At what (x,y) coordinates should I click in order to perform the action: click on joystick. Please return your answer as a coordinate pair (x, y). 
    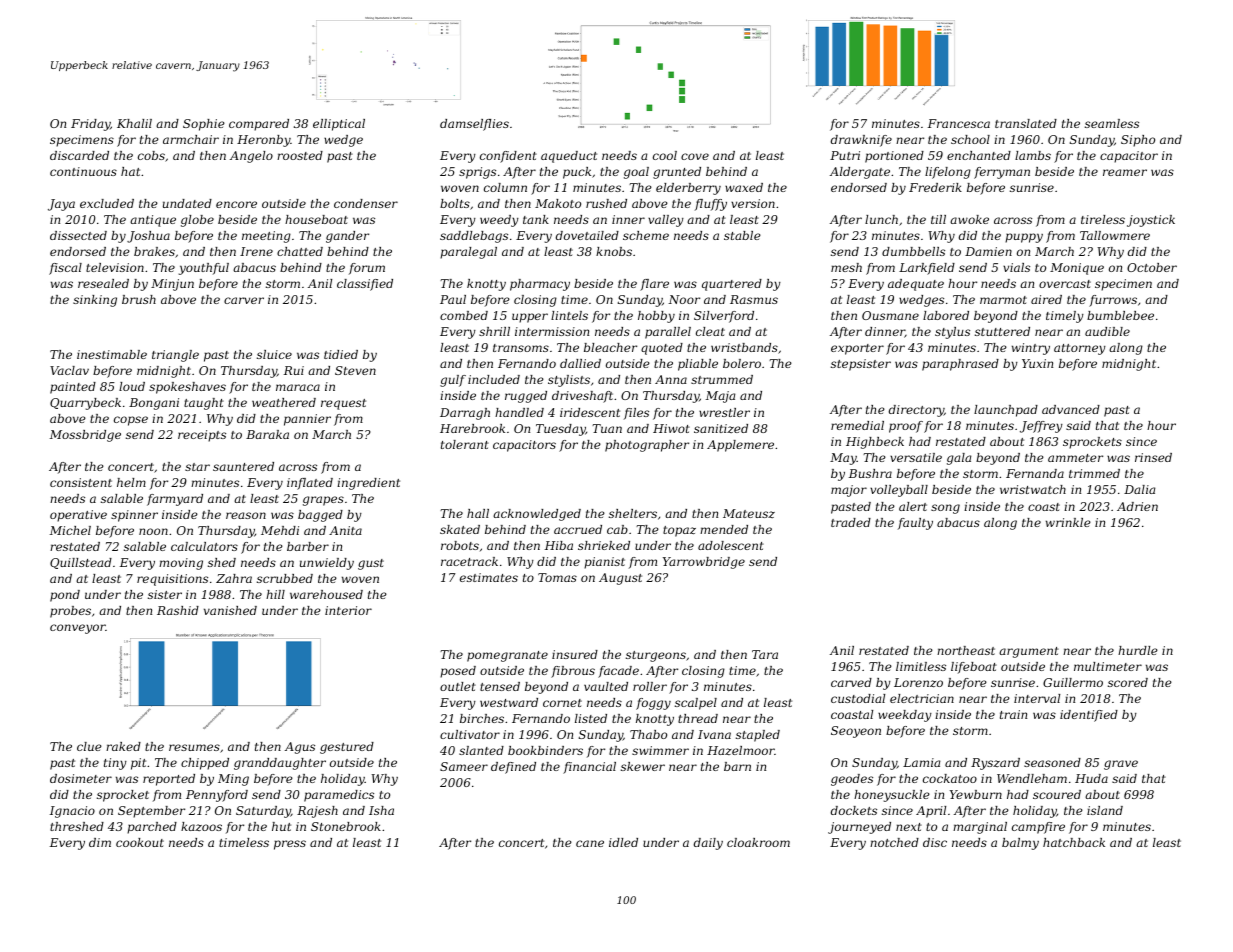
    Looking at the image, I should click on (1151, 221).
